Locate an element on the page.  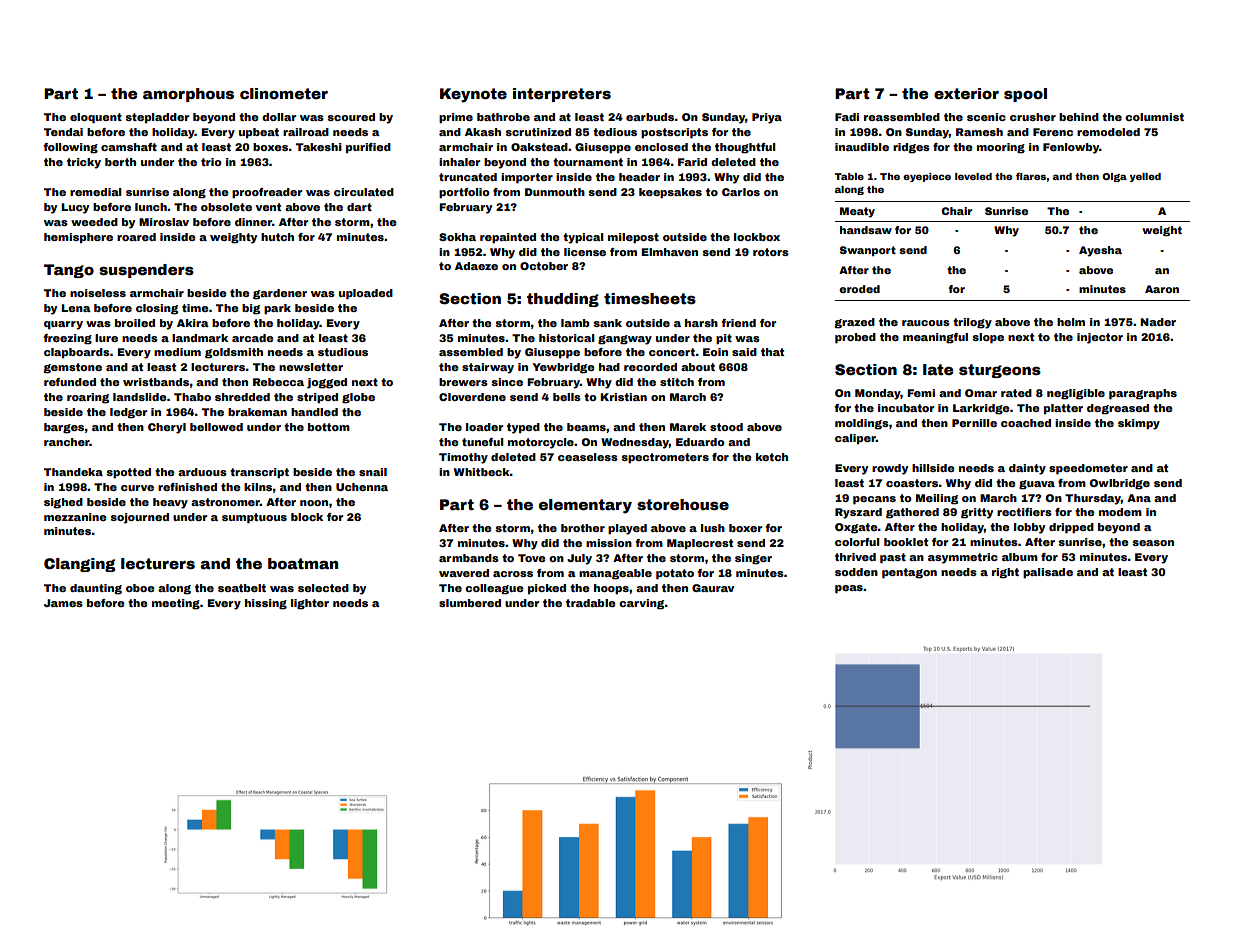
meeting is located at coordinates (176, 604).
